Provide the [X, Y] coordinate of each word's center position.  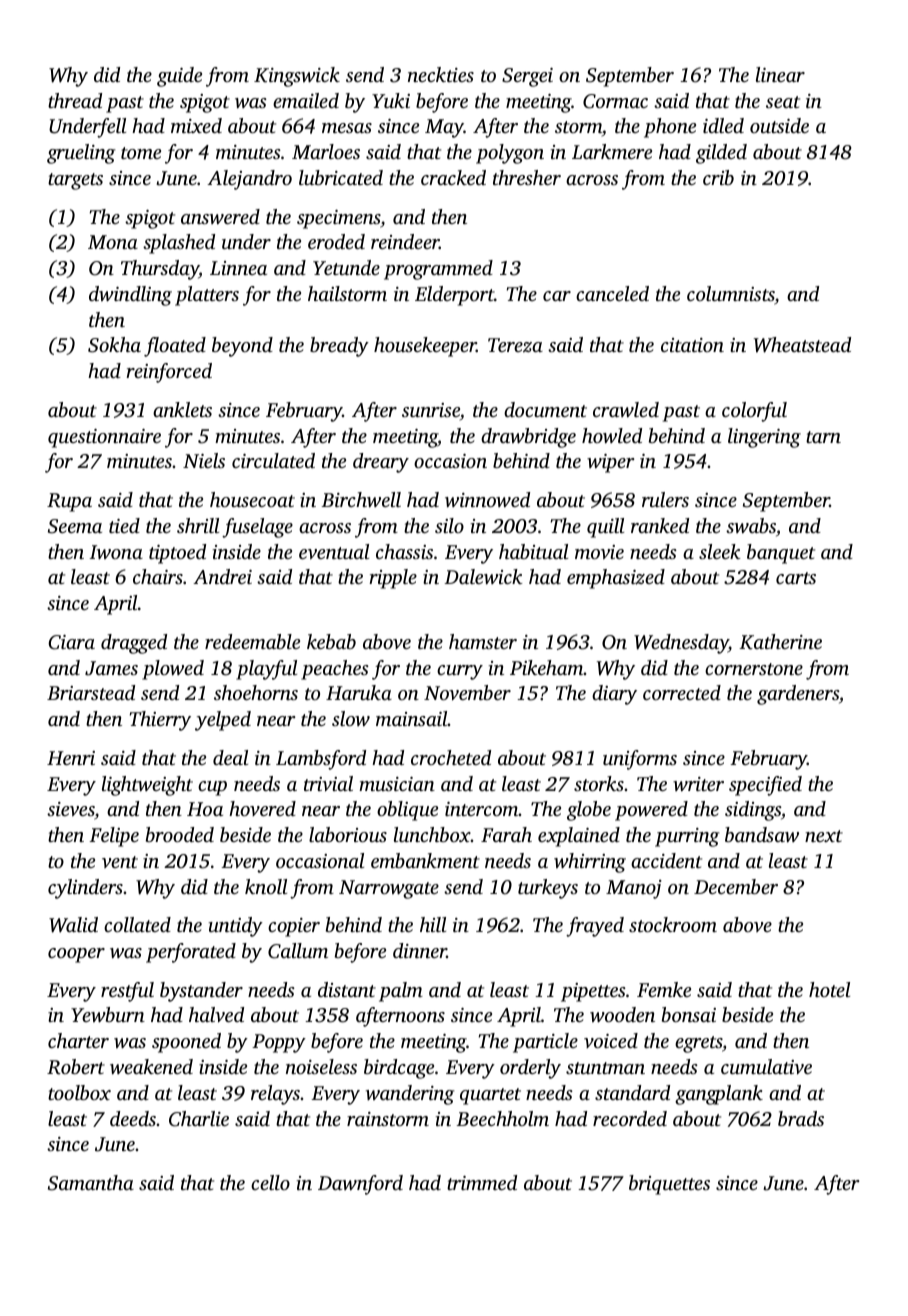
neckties [441, 74]
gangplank [719, 1095]
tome [141, 153]
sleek [720, 551]
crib [718, 177]
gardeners [798, 695]
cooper [76, 955]
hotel [829, 989]
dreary [381, 463]
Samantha [91, 1183]
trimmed [482, 1182]
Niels [204, 460]
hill [433, 924]
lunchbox [432, 834]
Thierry [160, 721]
